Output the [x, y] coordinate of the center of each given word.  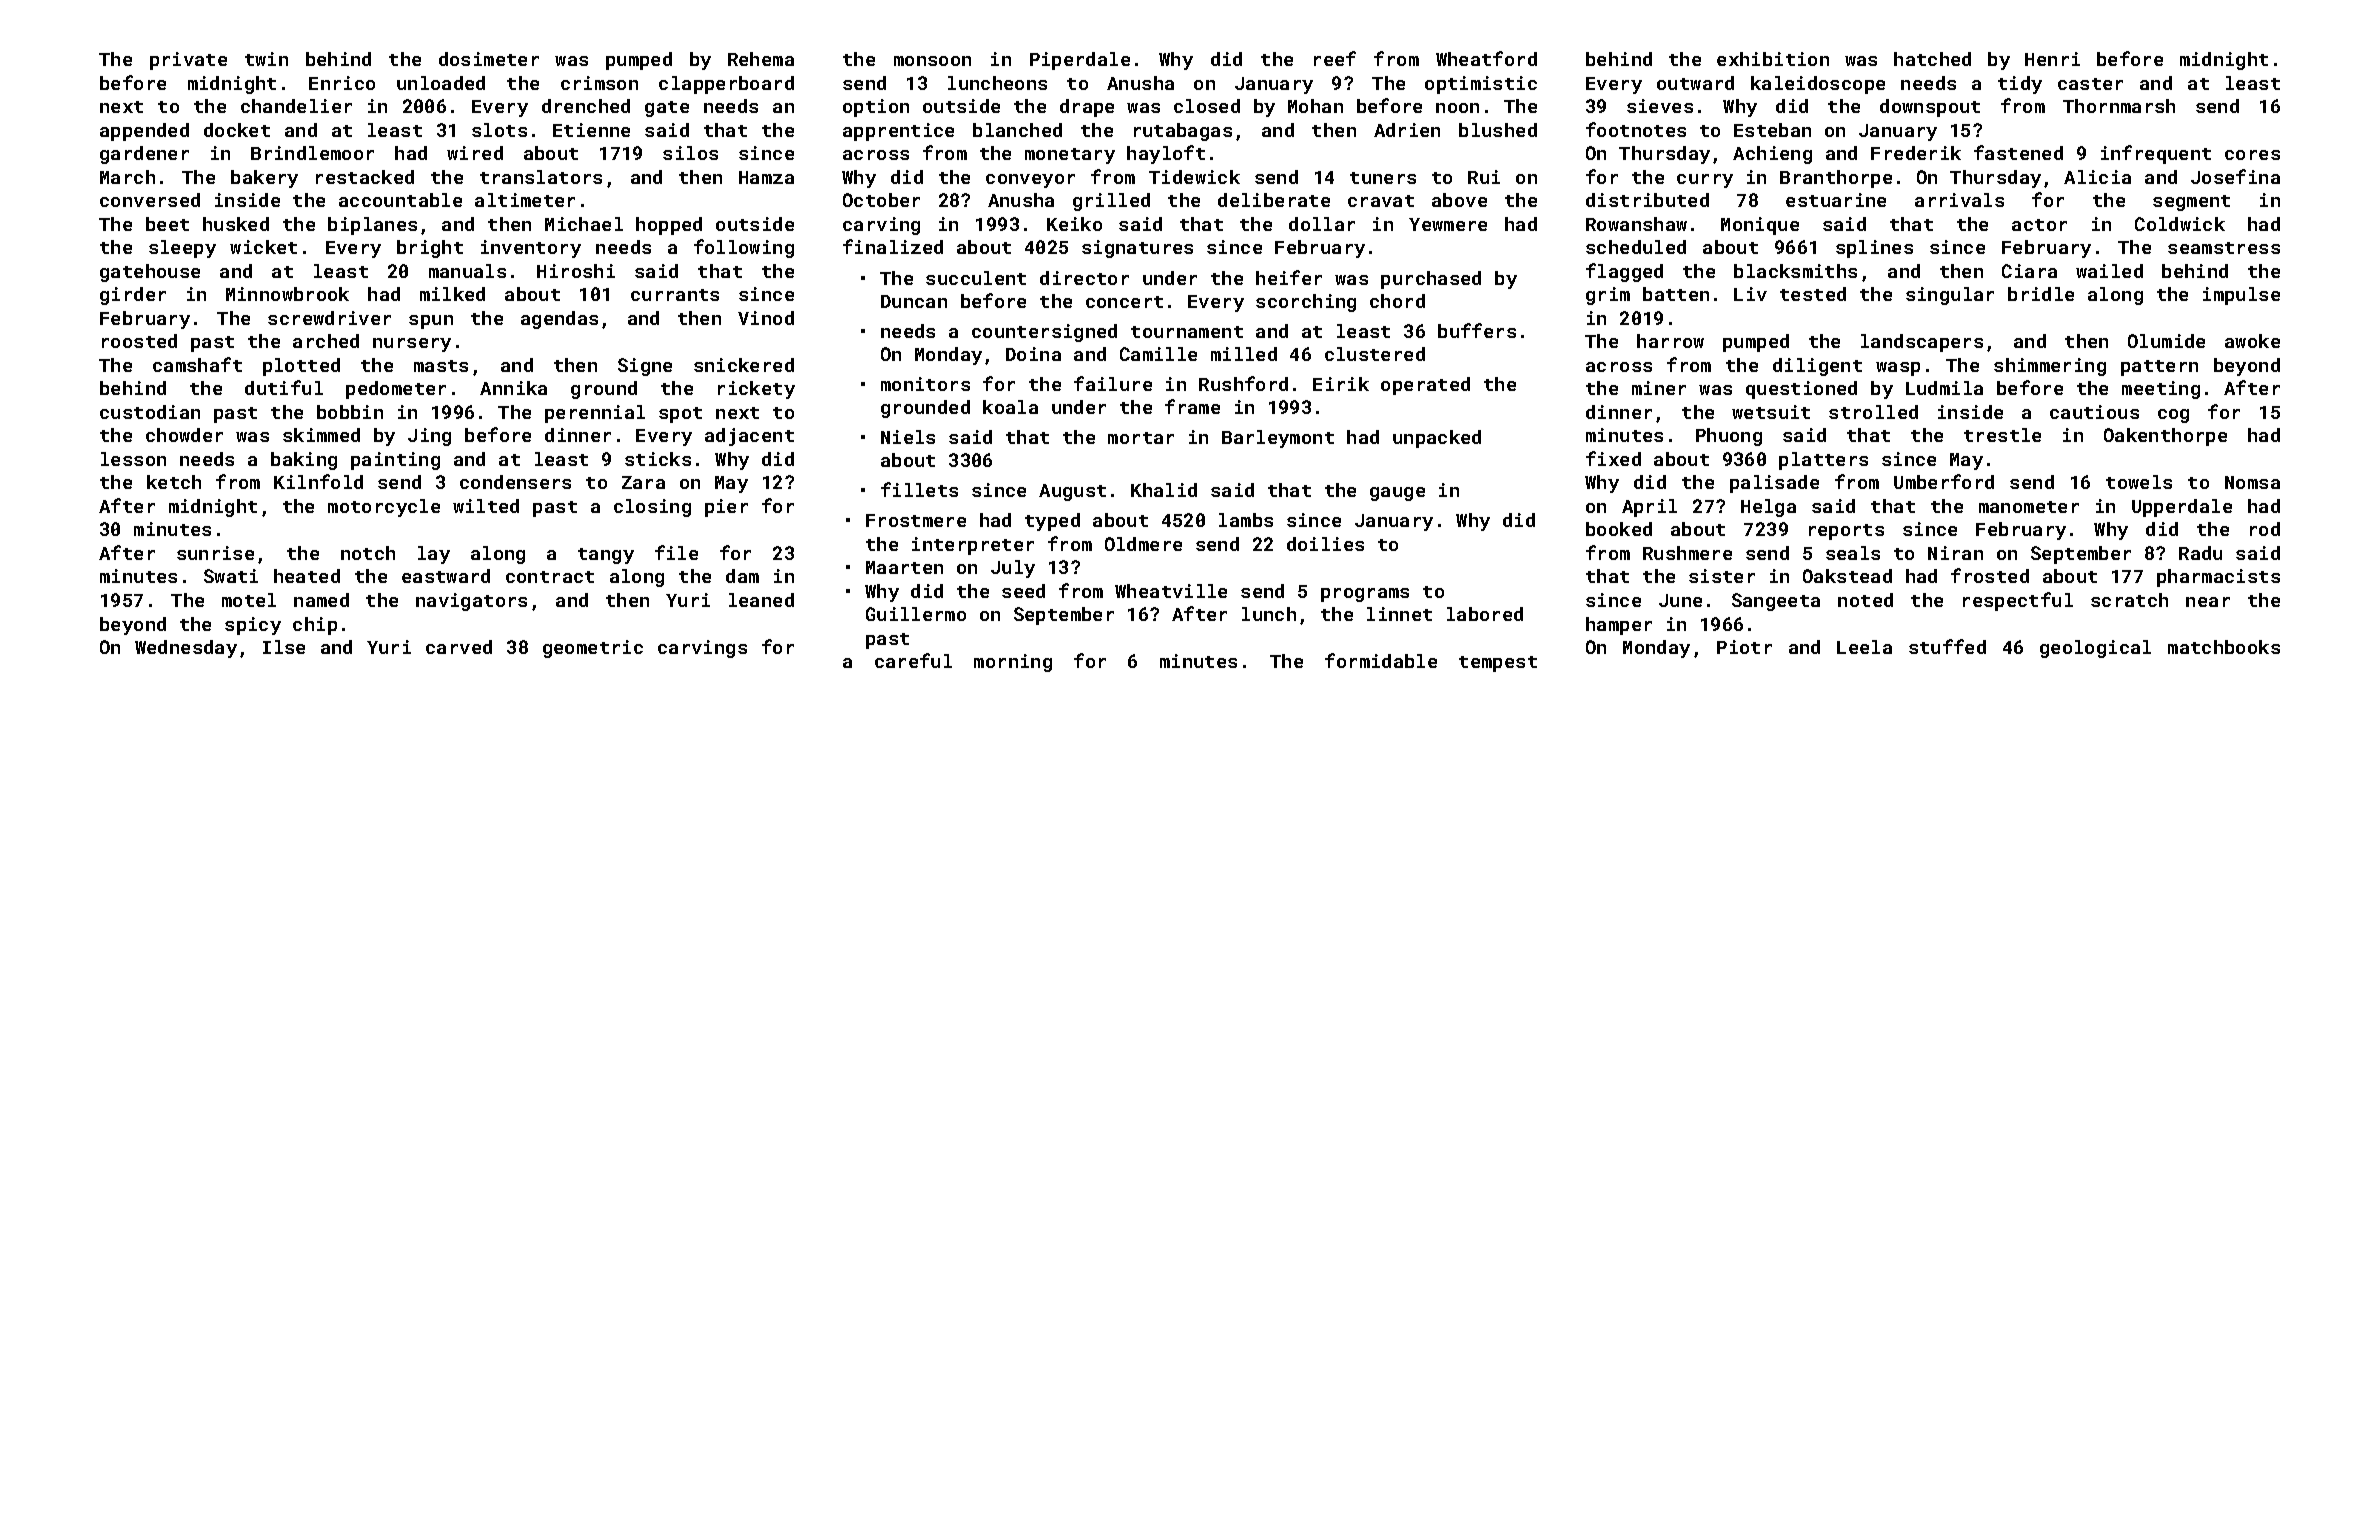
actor [2039, 225]
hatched [1932, 59]
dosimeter [489, 59]
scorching [1306, 303]
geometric [593, 649]
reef [1335, 58]
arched [326, 341]
